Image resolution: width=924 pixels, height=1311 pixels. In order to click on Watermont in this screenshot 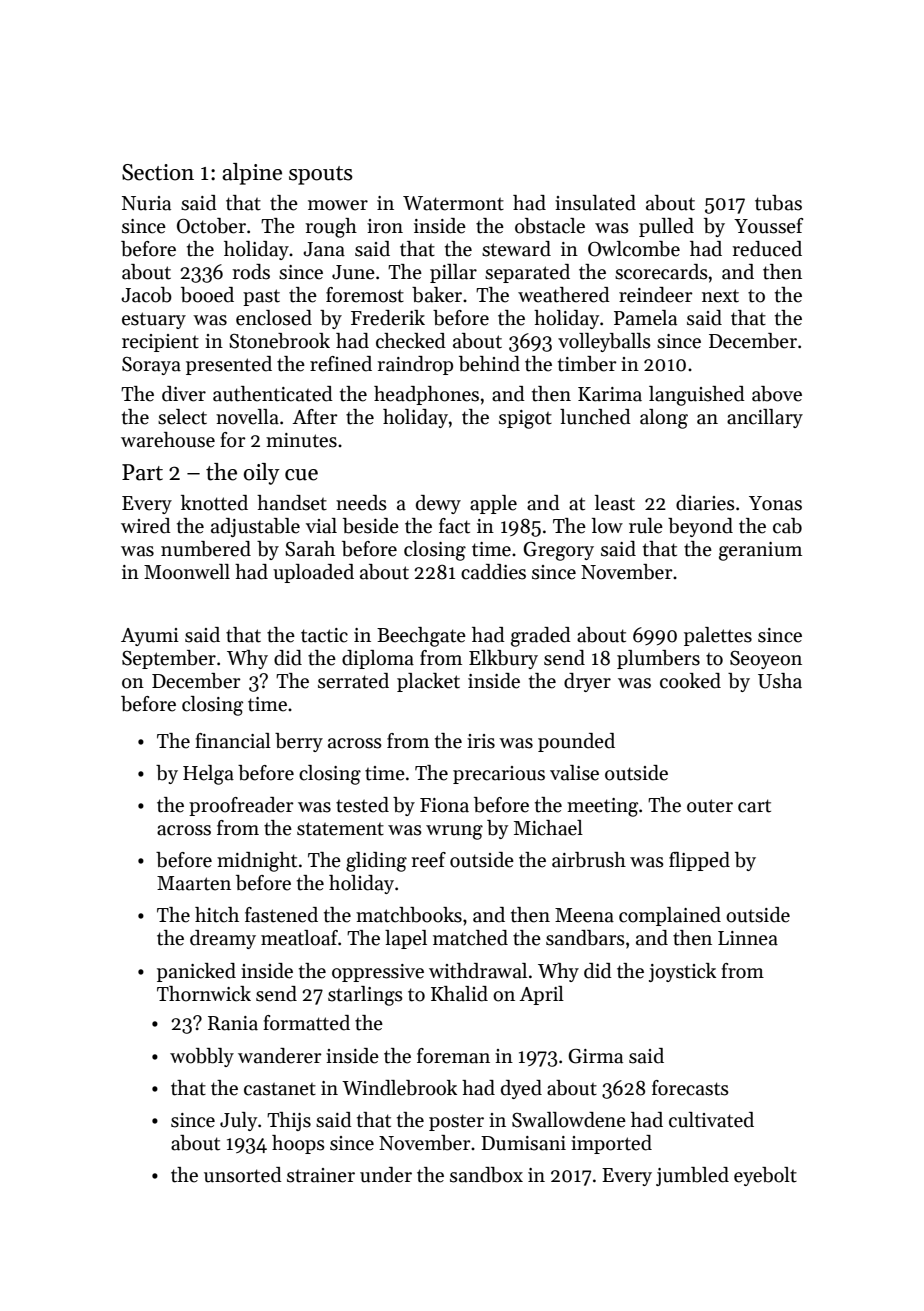, I will do `click(453, 203)`.
